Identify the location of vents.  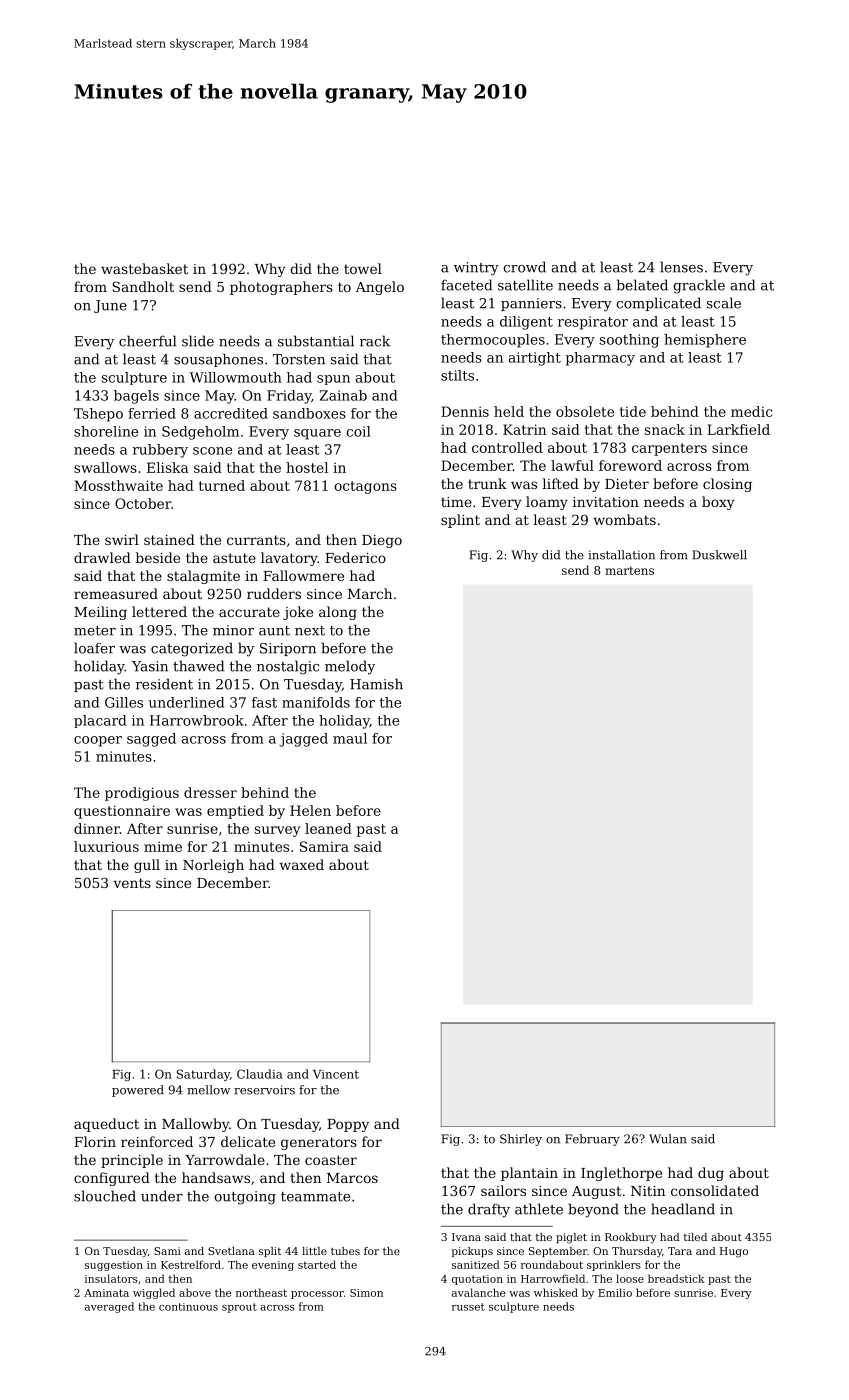
(132, 883).
